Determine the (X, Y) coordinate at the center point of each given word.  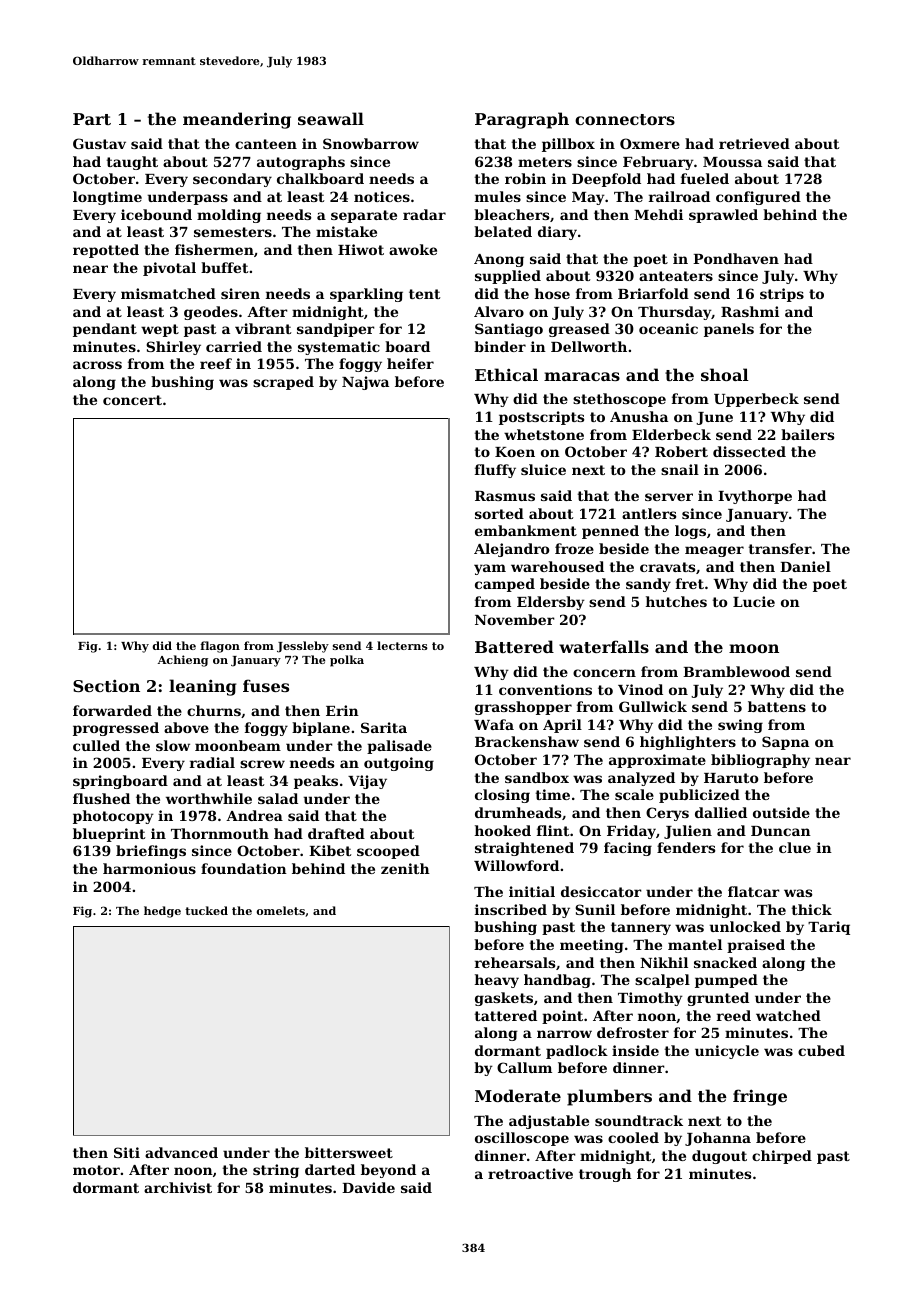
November (515, 619)
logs (690, 532)
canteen (266, 144)
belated (503, 231)
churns (214, 710)
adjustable (549, 1122)
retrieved (754, 143)
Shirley (173, 348)
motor (96, 1170)
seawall (331, 118)
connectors (625, 119)
